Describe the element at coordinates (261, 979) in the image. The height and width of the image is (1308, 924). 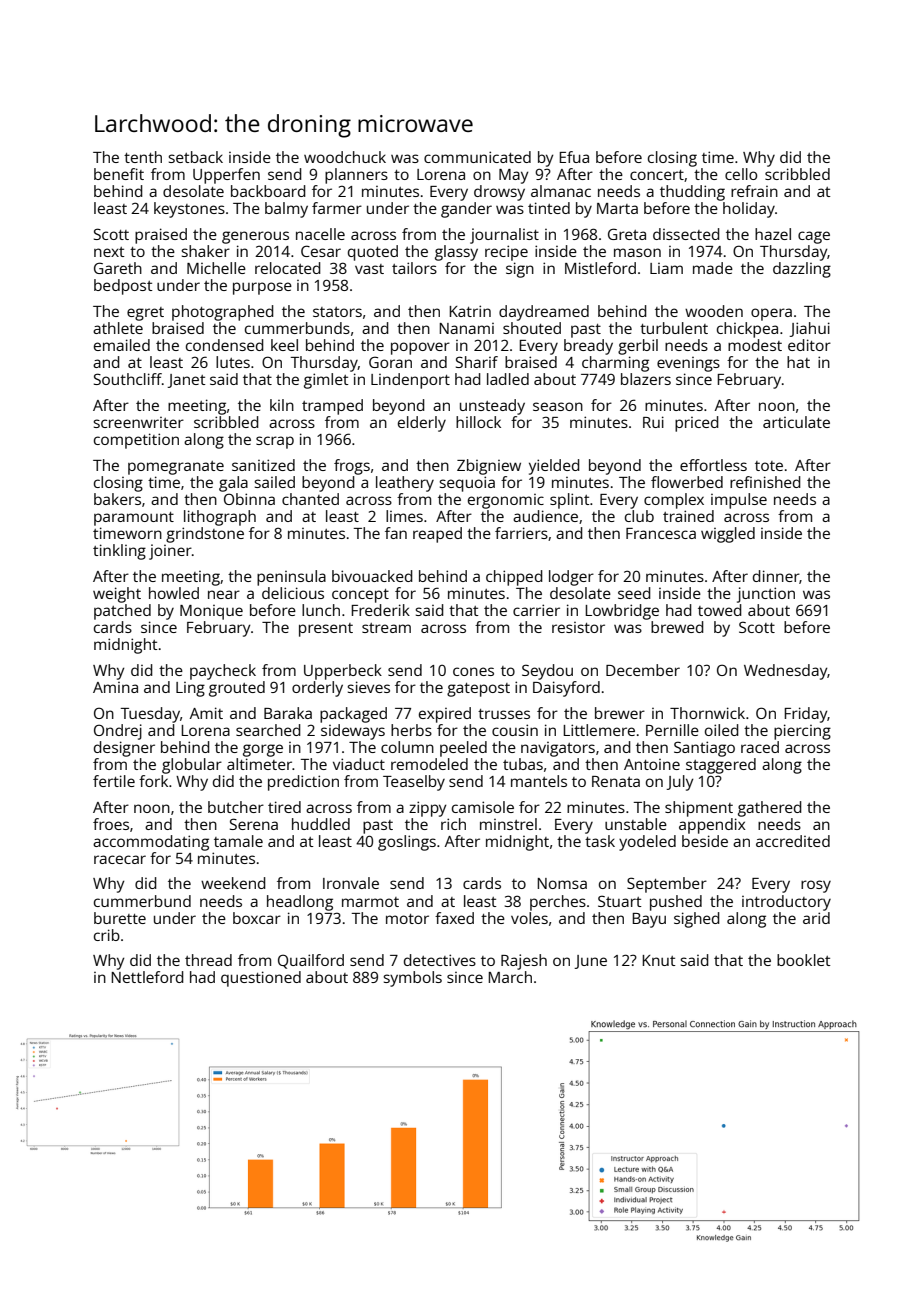
I see `questioned` at that location.
